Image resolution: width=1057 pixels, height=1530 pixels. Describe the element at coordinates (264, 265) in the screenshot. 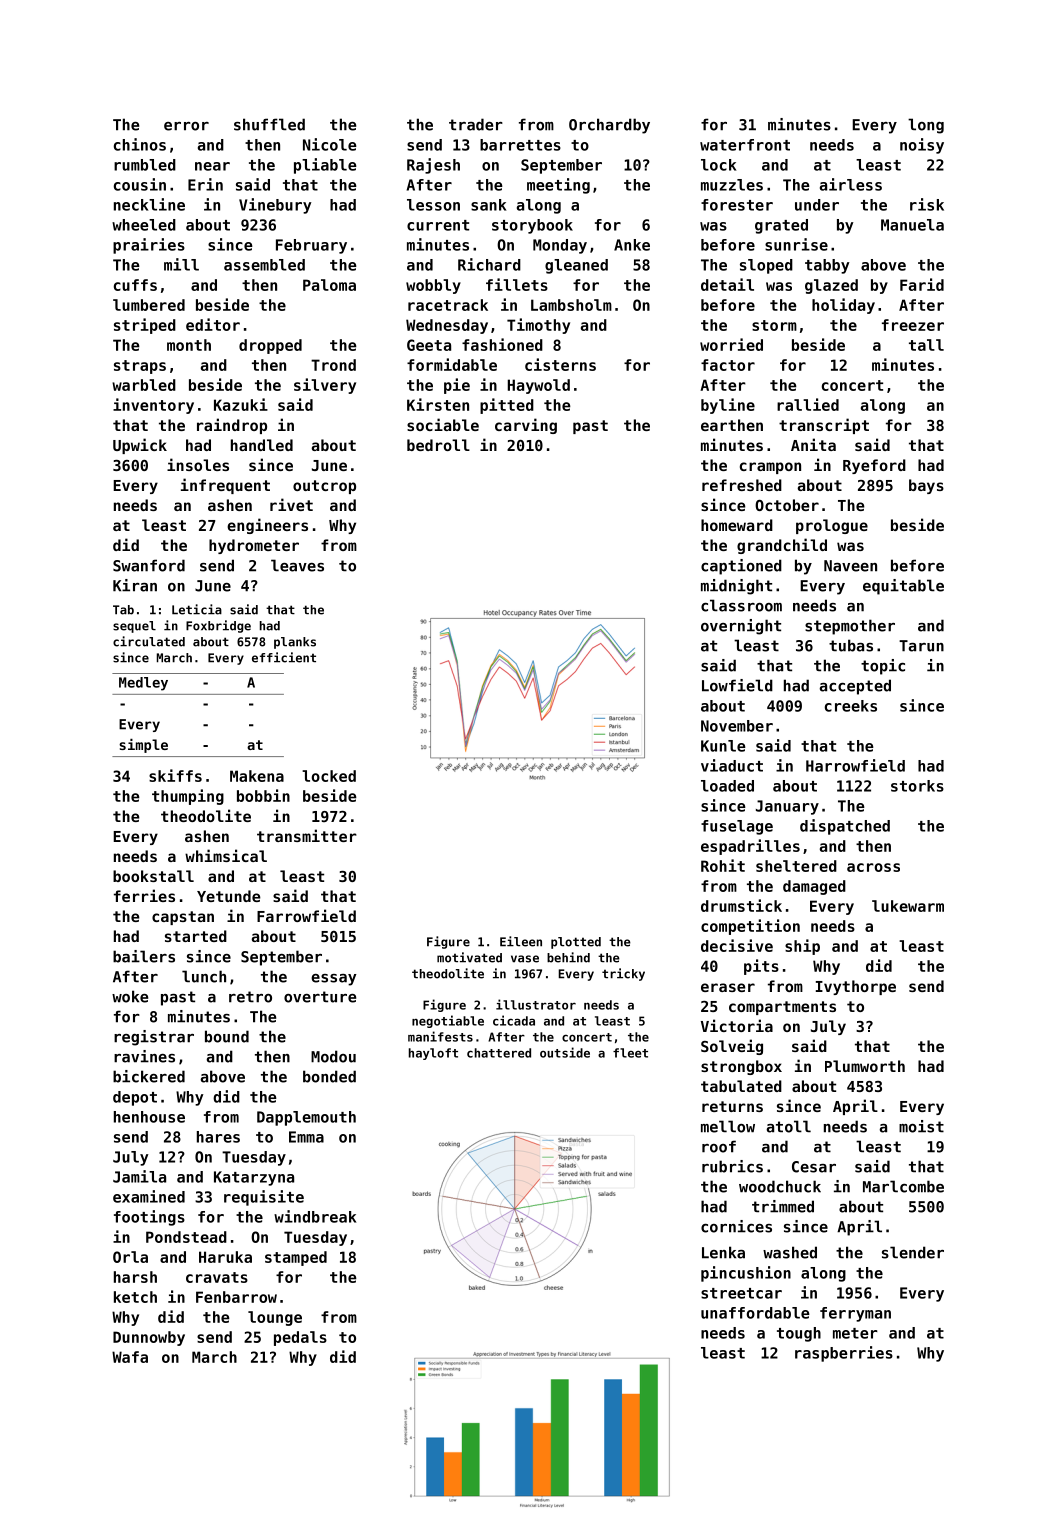

I see `assembled` at that location.
